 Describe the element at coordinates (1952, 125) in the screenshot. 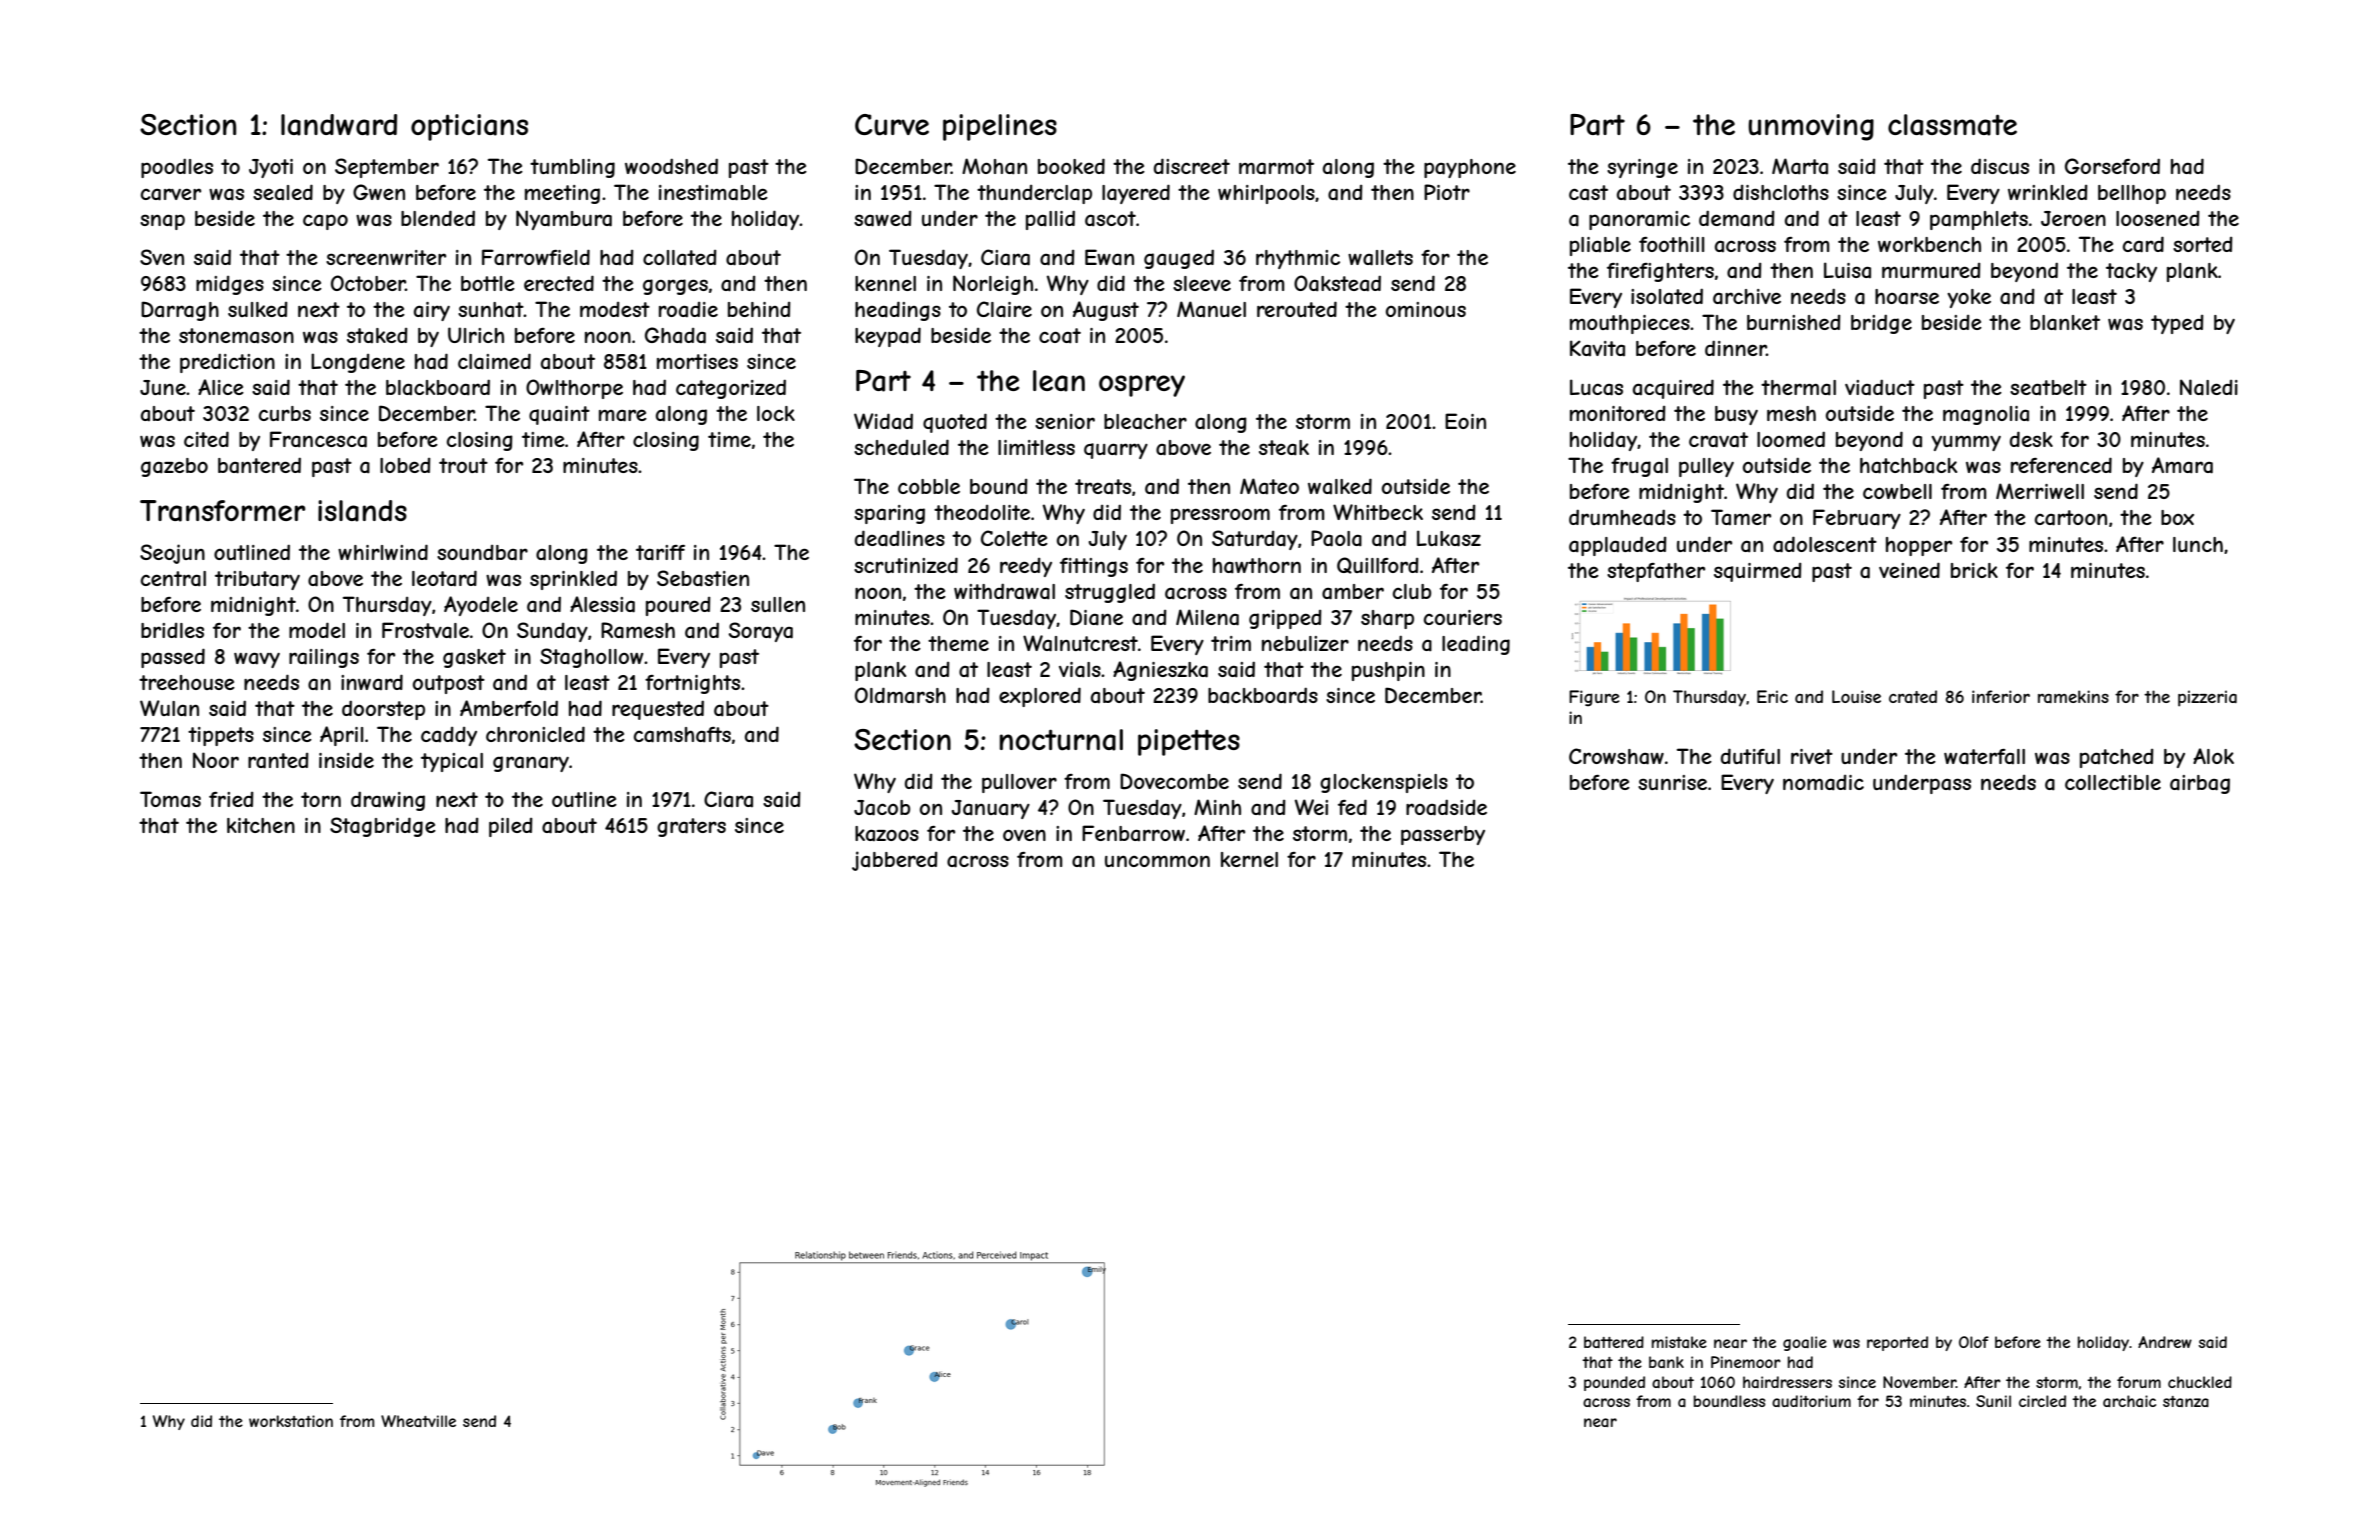

I see `classmate` at that location.
